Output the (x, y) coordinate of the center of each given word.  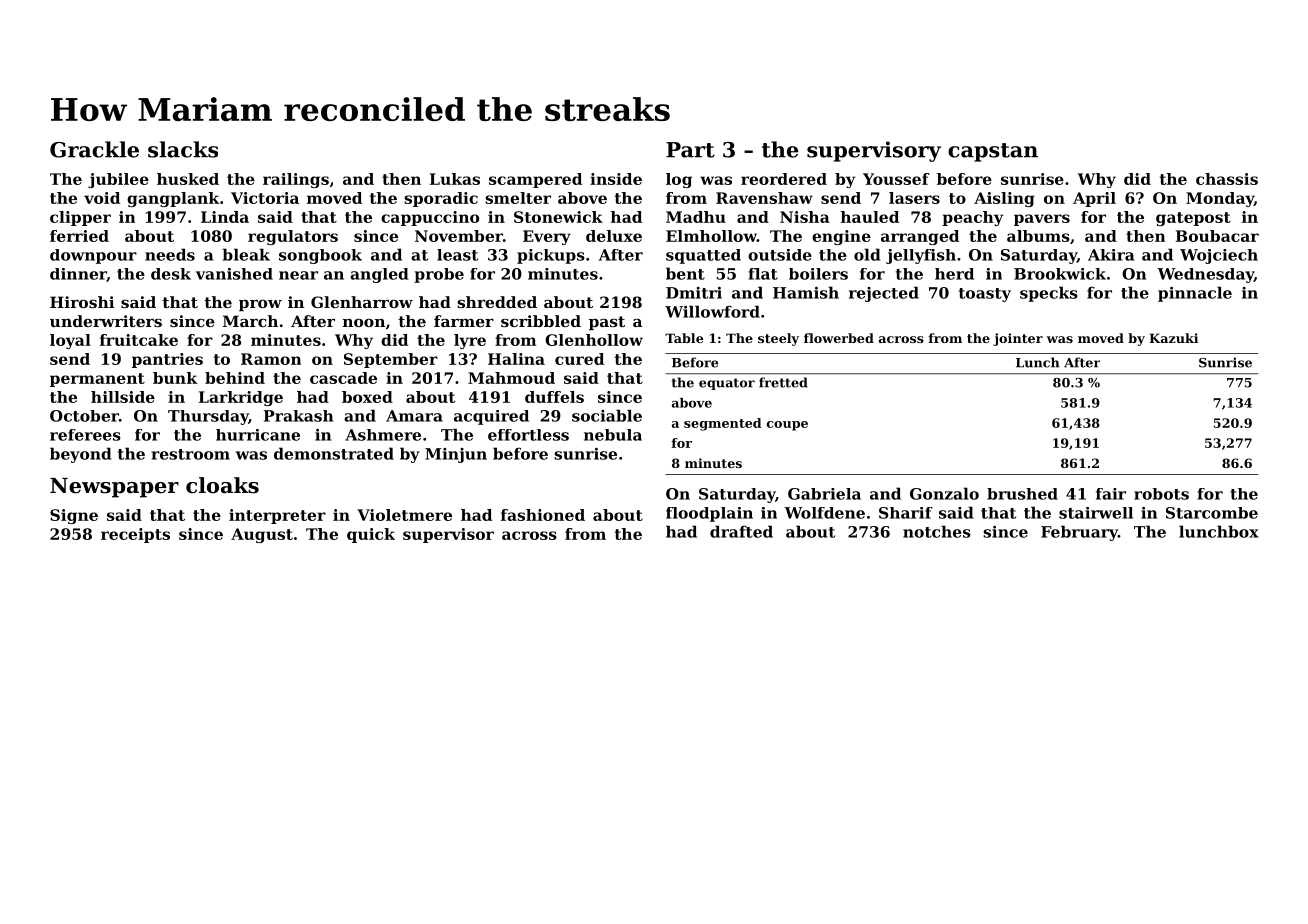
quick (371, 535)
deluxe (614, 236)
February (1079, 533)
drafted (741, 531)
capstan (993, 152)
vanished (234, 274)
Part (690, 150)
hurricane (258, 435)
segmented (723, 424)
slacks (183, 149)
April (1094, 199)
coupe (787, 426)
